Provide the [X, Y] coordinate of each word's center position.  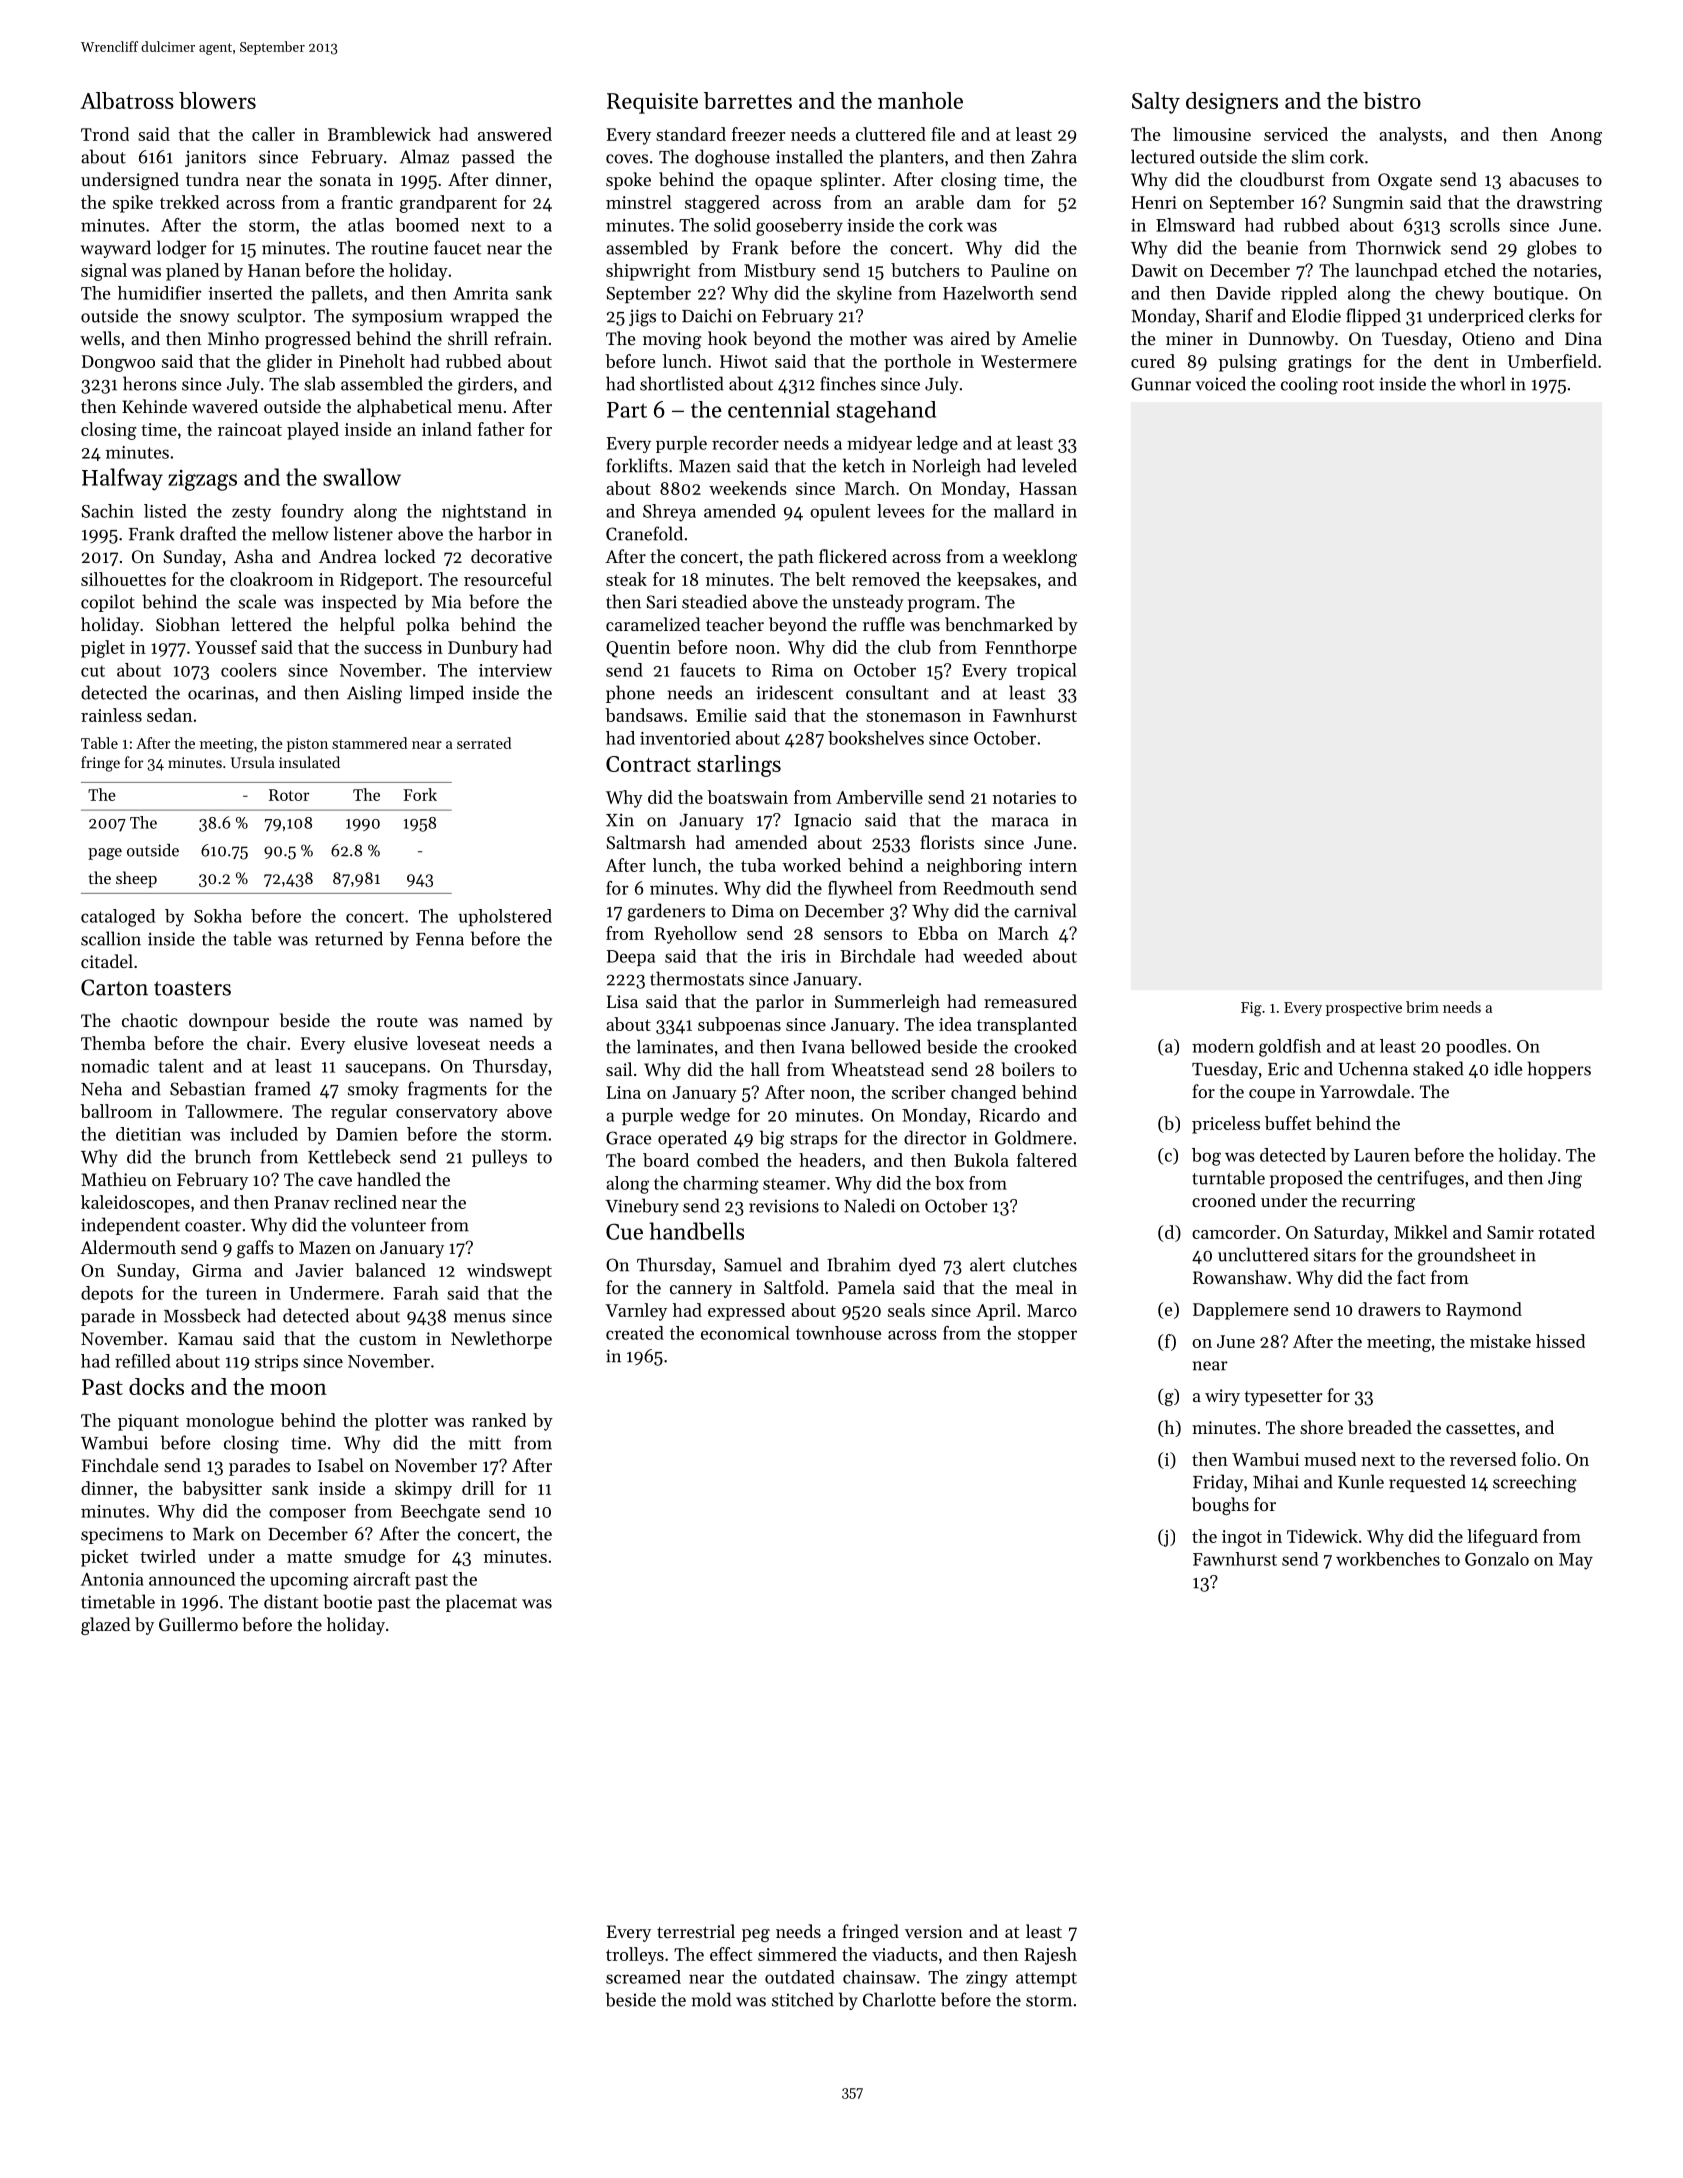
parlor [780, 1003]
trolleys [635, 1956]
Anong [1576, 136]
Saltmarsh [646, 842]
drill [478, 1488]
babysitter [222, 1490]
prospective [1364, 1009]
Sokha [218, 916]
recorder [745, 443]
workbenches [1388, 1559]
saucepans [385, 1069]
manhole [920, 100]
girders [485, 385]
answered [515, 134]
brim [1422, 1007]
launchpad [1396, 272]
